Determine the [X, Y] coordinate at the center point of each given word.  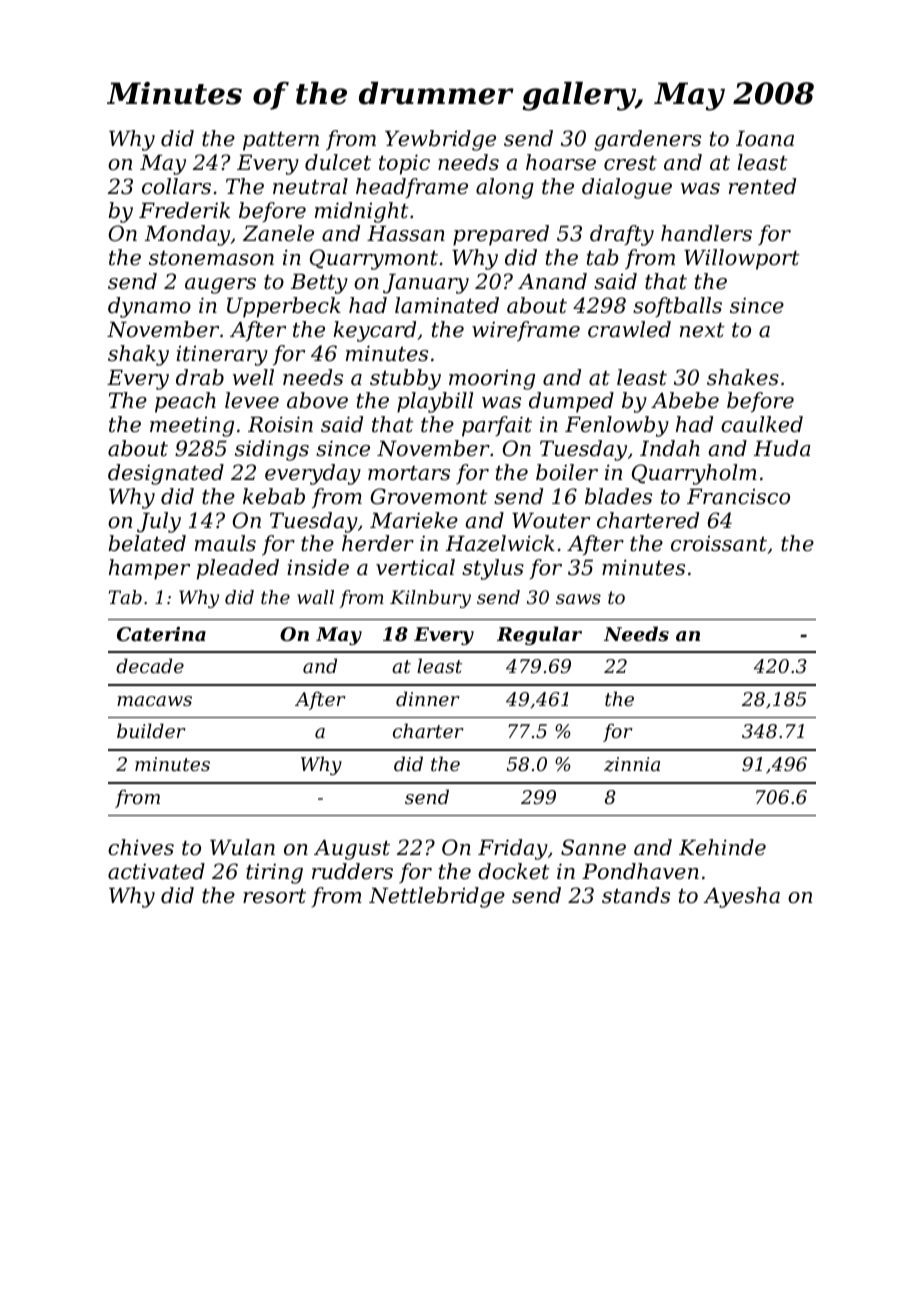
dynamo [149, 307]
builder [151, 730]
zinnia [632, 764]
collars [176, 186]
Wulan [242, 847]
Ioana [765, 138]
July [159, 522]
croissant [719, 543]
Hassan [406, 233]
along [505, 188]
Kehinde [722, 847]
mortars [409, 473]
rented [762, 186]
